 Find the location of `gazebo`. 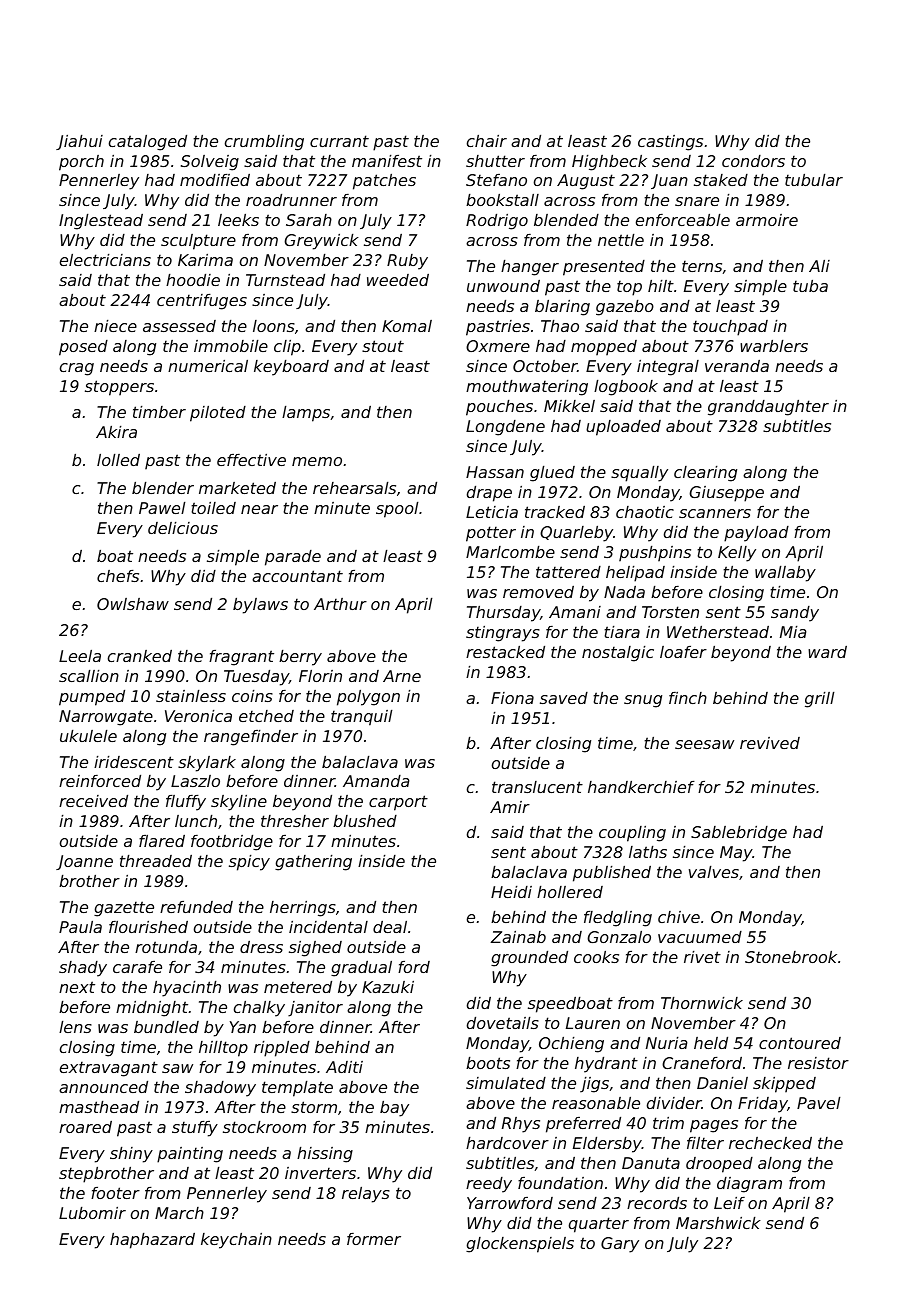

gazebo is located at coordinates (625, 308).
